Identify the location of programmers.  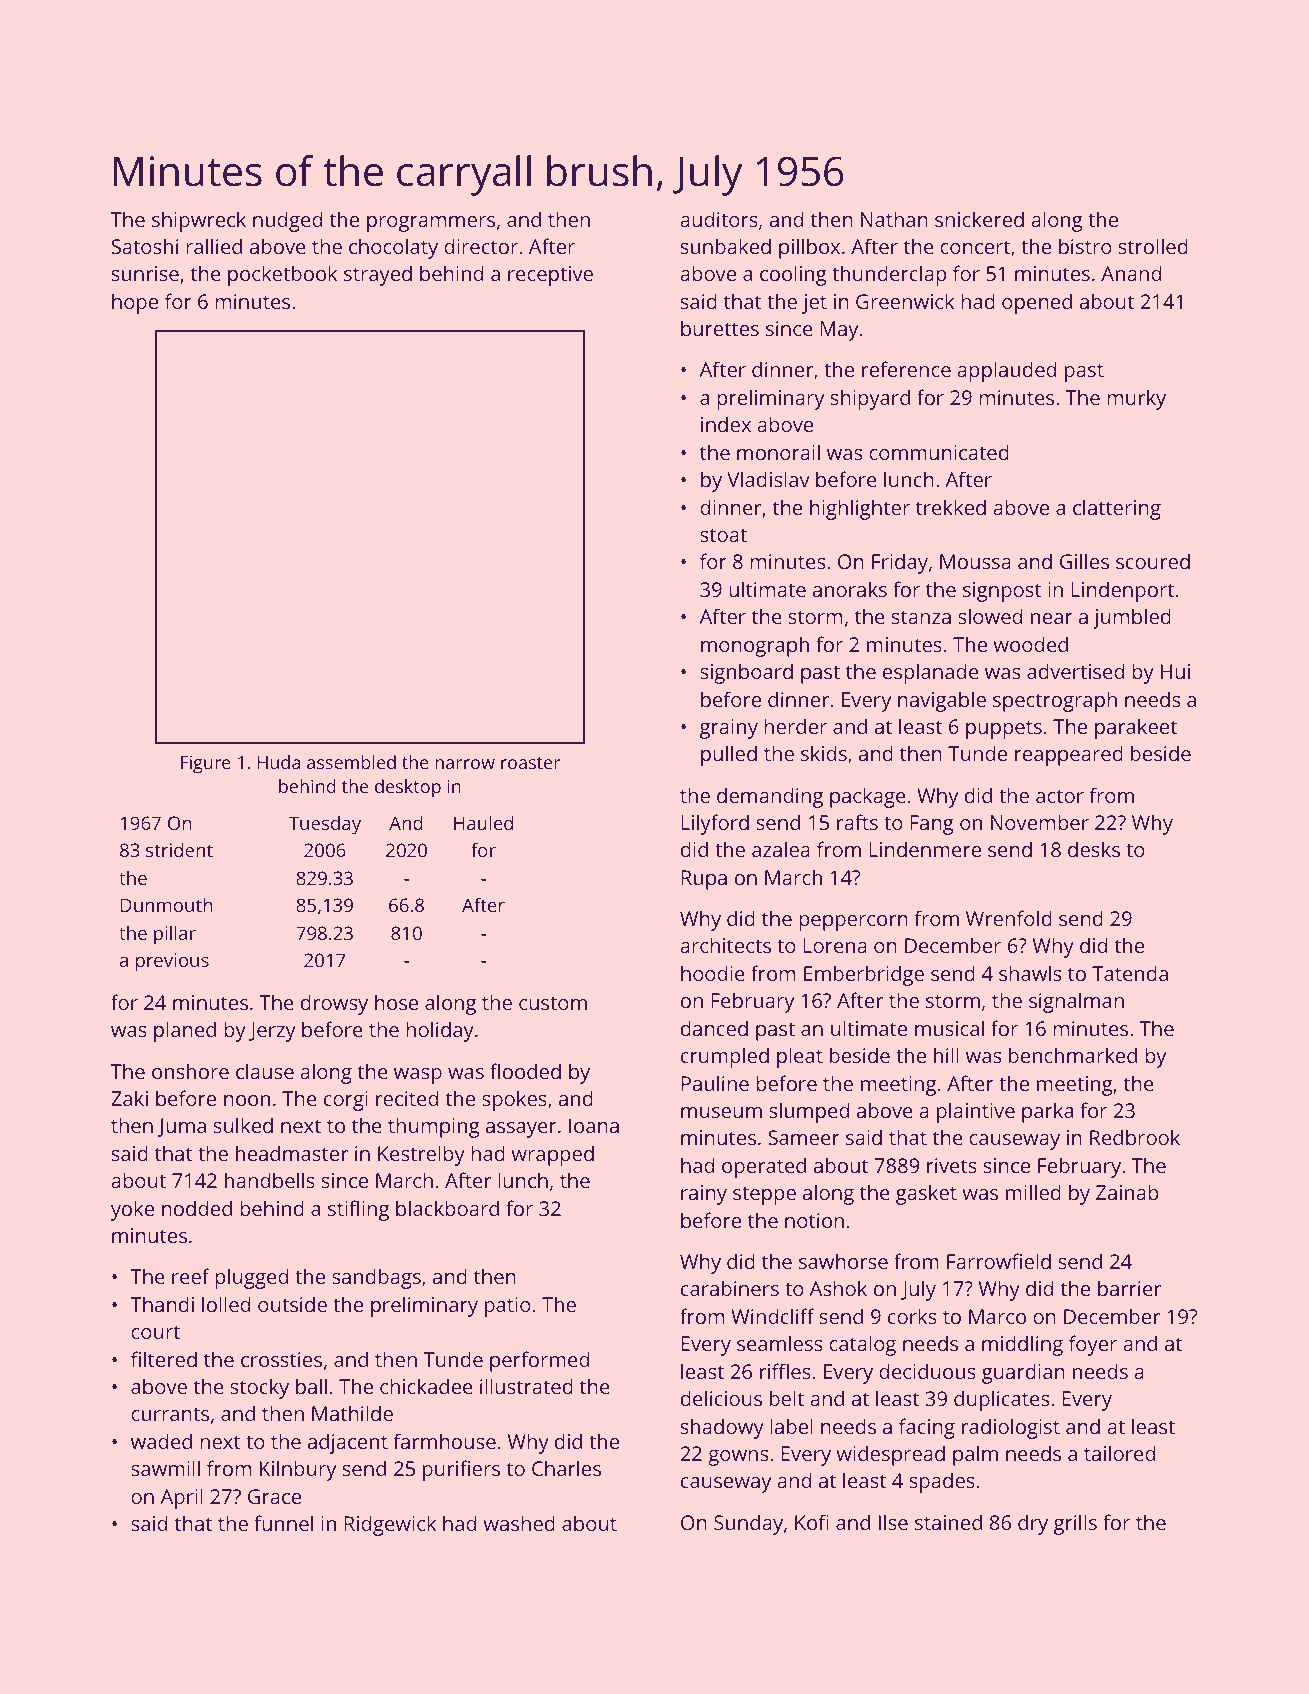
(431, 224).
